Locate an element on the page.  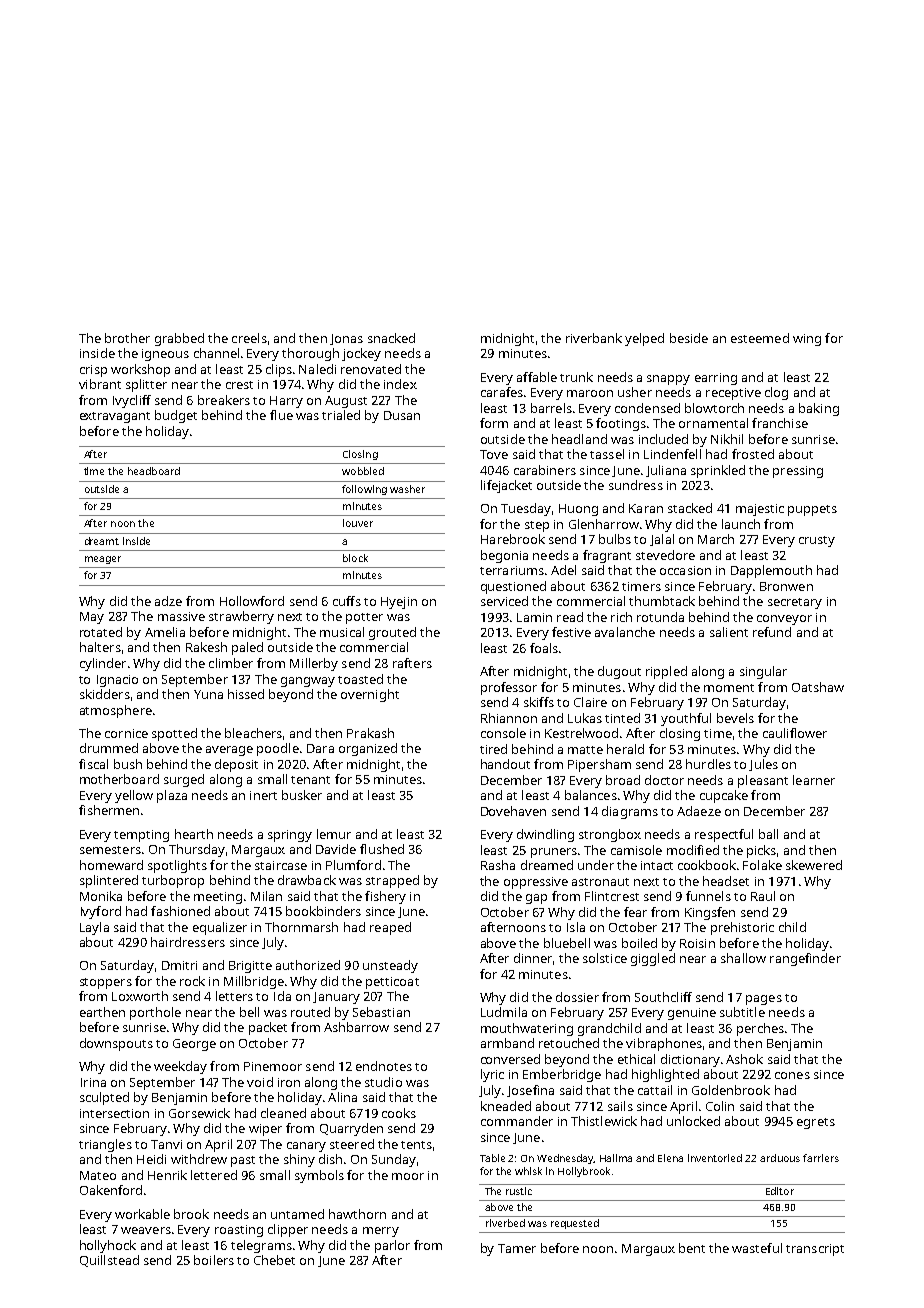
shiny is located at coordinates (299, 1160).
